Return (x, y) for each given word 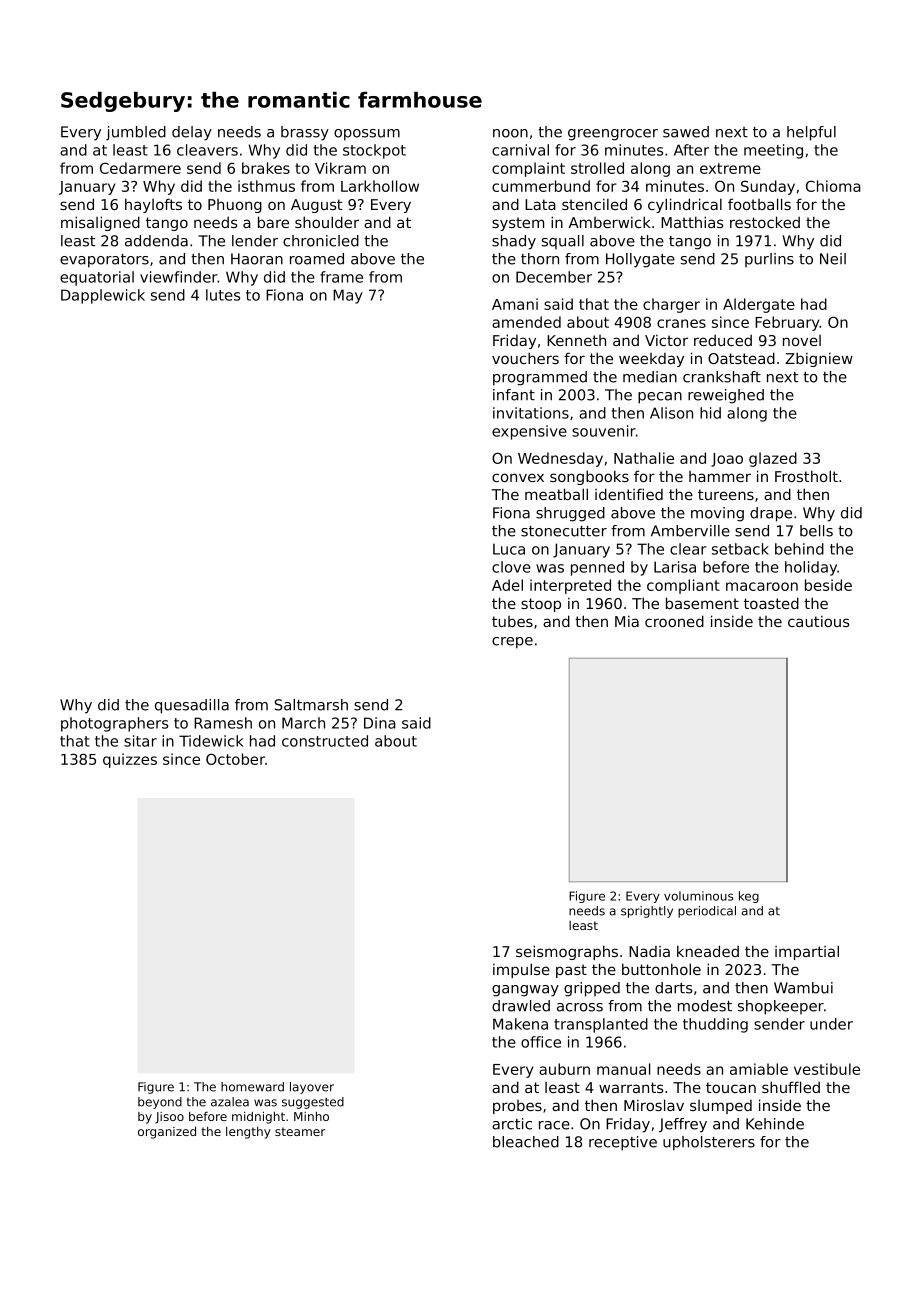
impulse (521, 970)
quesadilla (192, 706)
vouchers (525, 358)
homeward (252, 1087)
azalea (230, 1102)
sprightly (647, 912)
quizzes (130, 760)
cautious (818, 621)
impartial (807, 952)
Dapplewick (103, 296)
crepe (512, 643)
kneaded (708, 951)
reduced (723, 340)
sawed (686, 132)
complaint (528, 169)
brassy (305, 133)
